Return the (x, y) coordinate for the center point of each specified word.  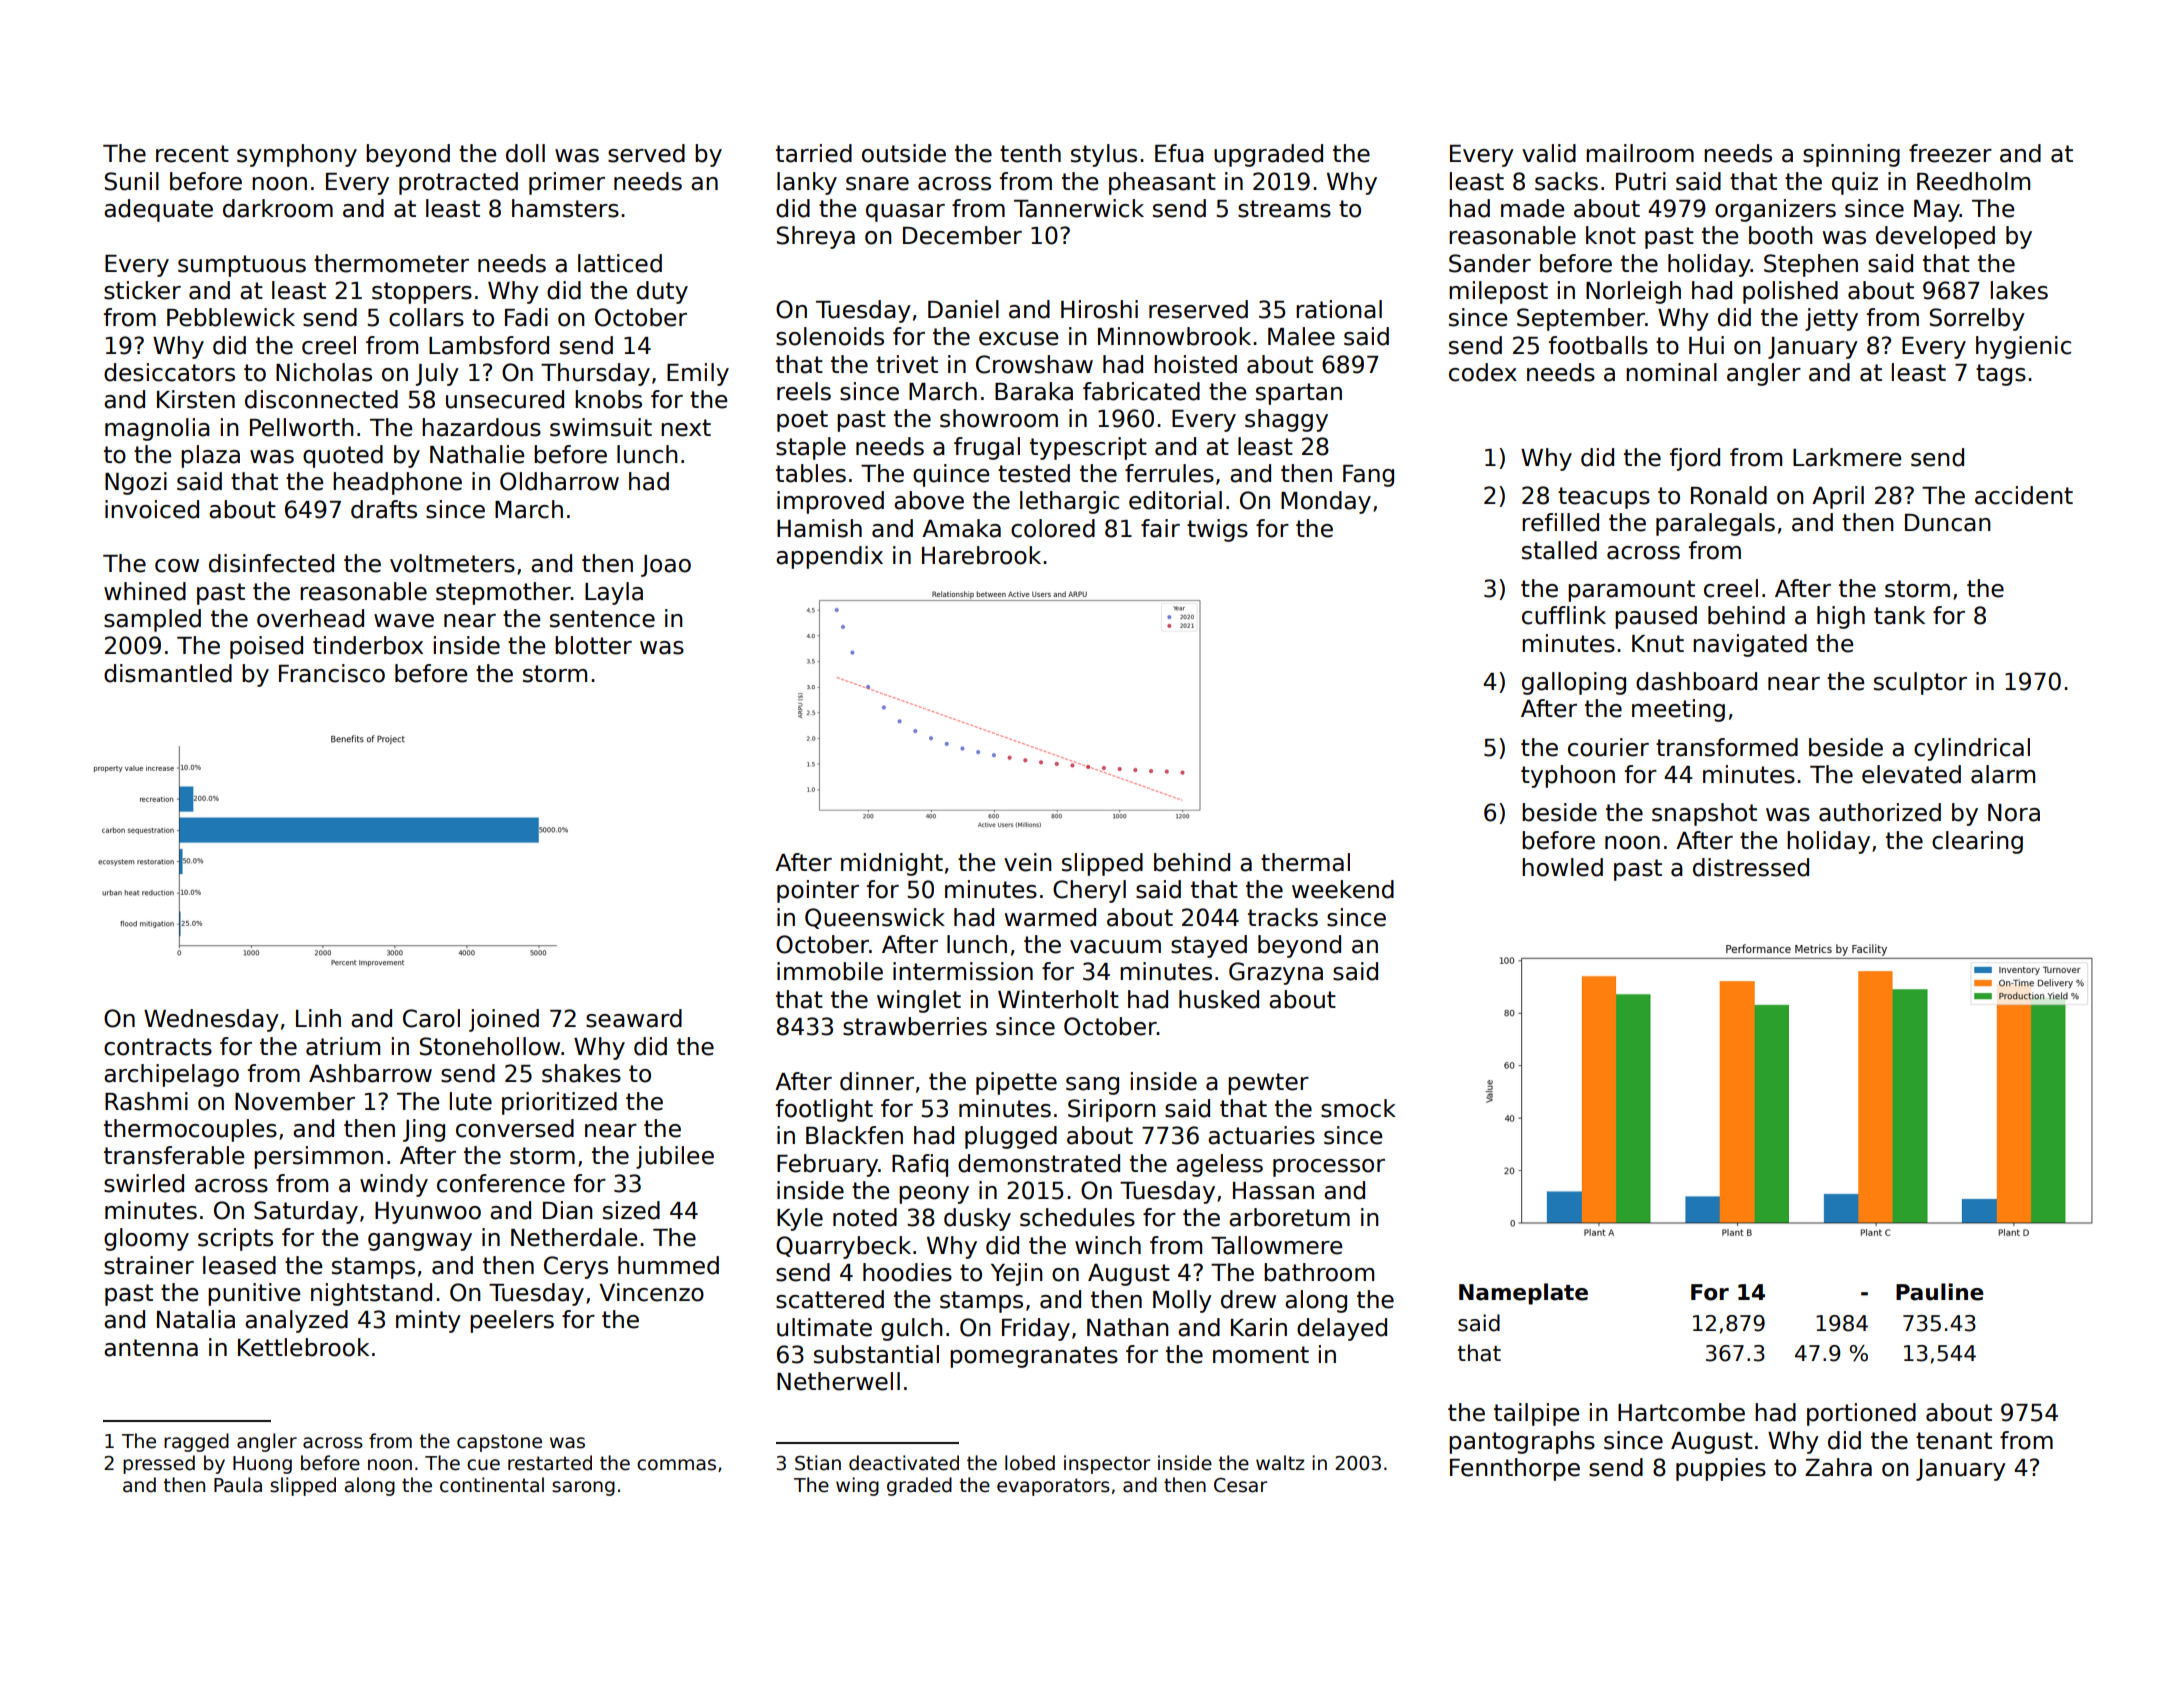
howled (1562, 867)
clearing (1977, 842)
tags (2001, 375)
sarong (583, 1488)
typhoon (1568, 776)
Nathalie (477, 454)
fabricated (1141, 391)
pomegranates (1034, 1357)
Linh (318, 1018)
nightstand (371, 1294)
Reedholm (1973, 181)
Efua (1179, 153)
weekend (1343, 889)
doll (525, 153)
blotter (593, 645)
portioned (1861, 1414)
